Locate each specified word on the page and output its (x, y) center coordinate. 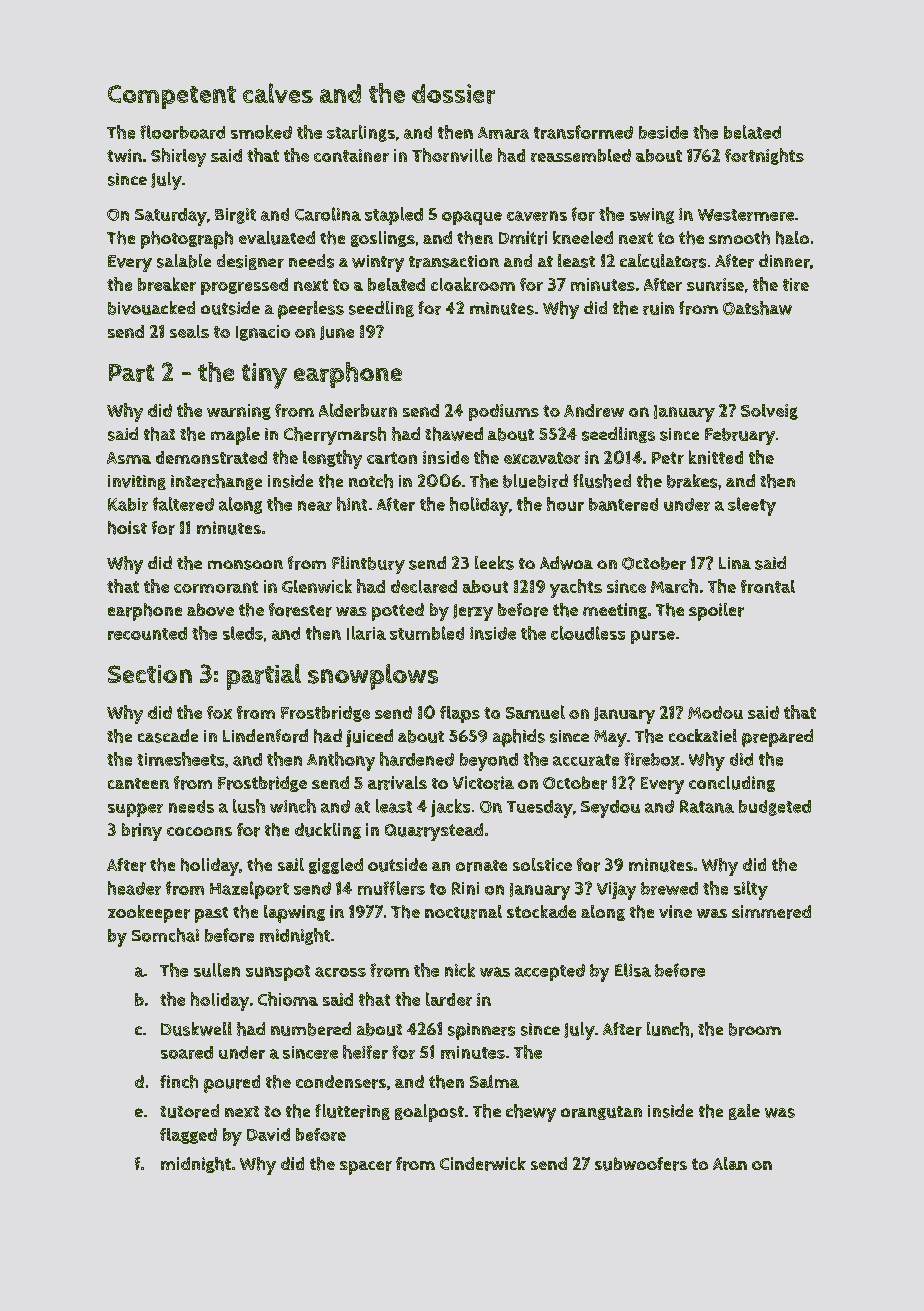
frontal (768, 586)
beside (663, 132)
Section (150, 674)
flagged (188, 1136)
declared (424, 586)
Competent (172, 97)
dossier (453, 94)
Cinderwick (483, 1164)
